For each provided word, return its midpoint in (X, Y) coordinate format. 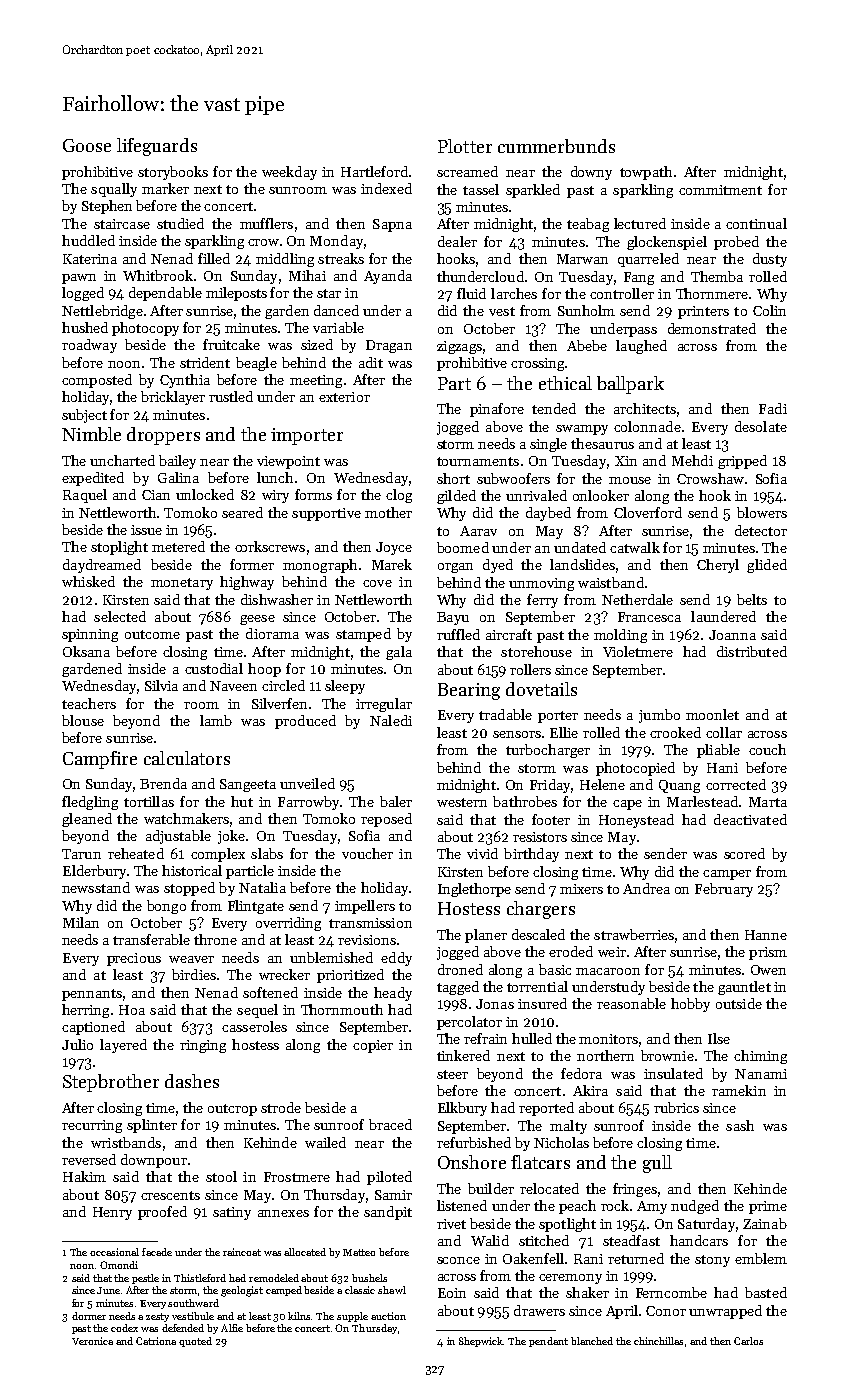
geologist (242, 1291)
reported (546, 1109)
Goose (87, 145)
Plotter (465, 146)
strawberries (634, 934)
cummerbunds (556, 146)
